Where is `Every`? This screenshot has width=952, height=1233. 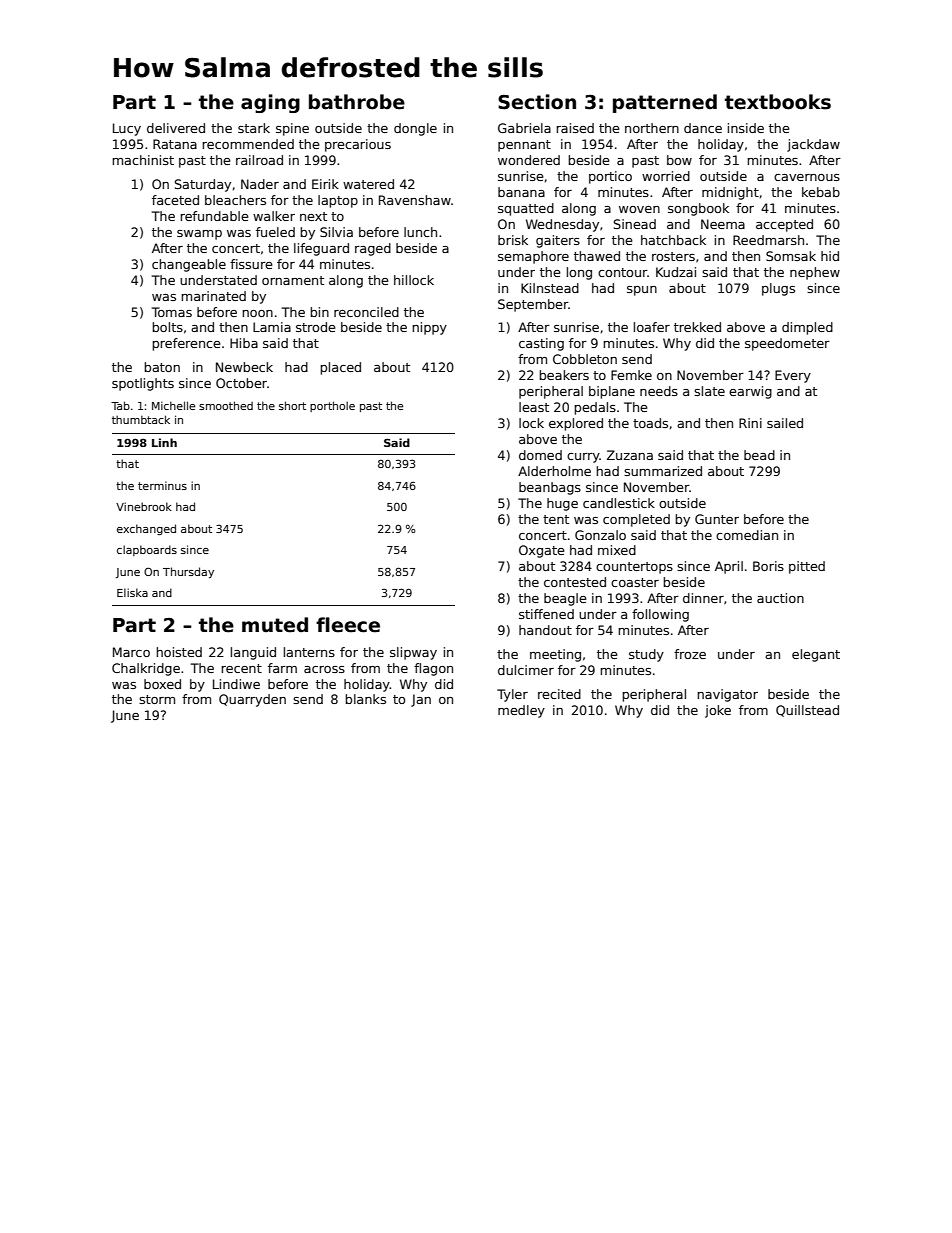 Every is located at coordinates (793, 376).
